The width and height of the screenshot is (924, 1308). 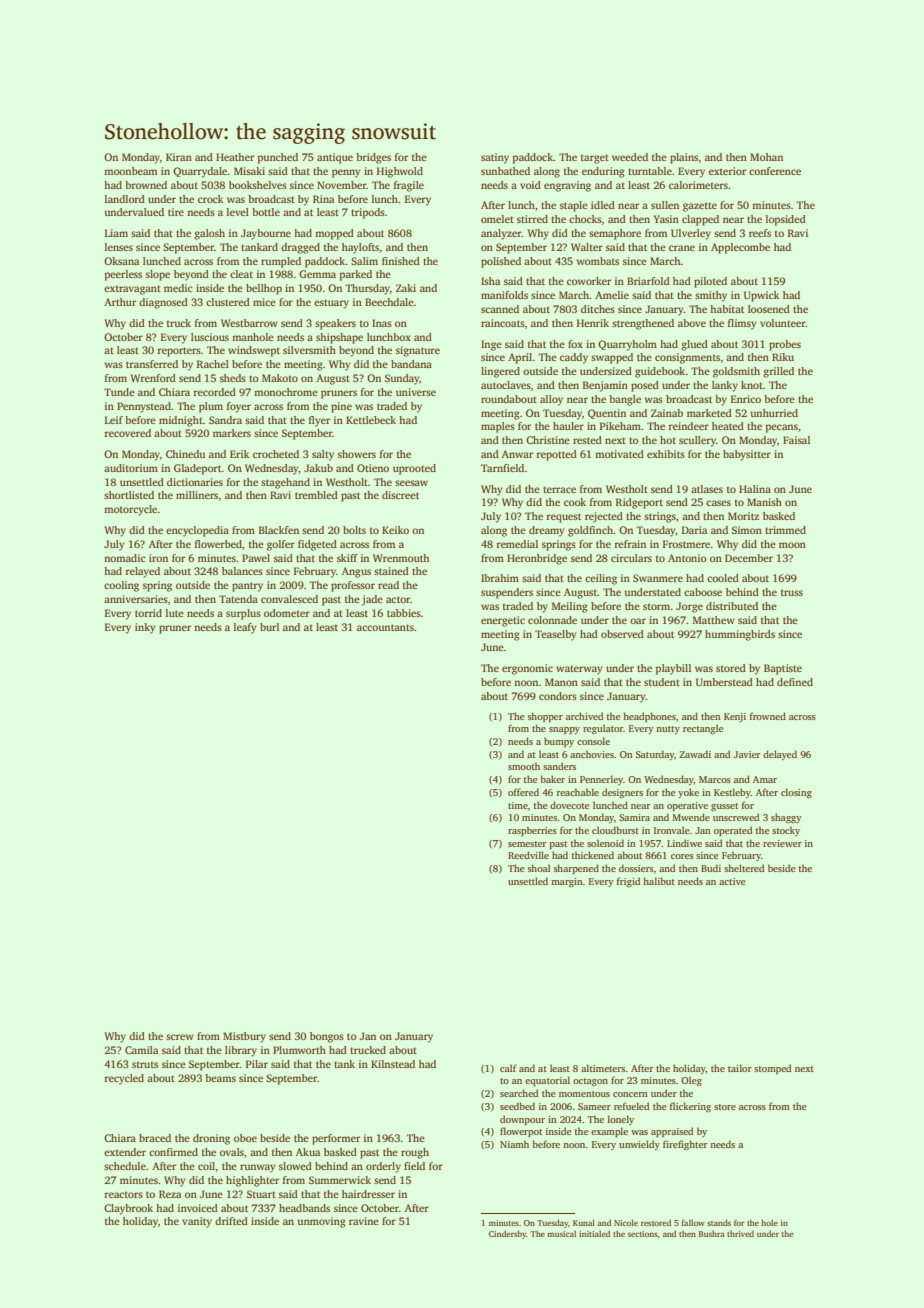 I want to click on energetic, so click(x=503, y=621).
